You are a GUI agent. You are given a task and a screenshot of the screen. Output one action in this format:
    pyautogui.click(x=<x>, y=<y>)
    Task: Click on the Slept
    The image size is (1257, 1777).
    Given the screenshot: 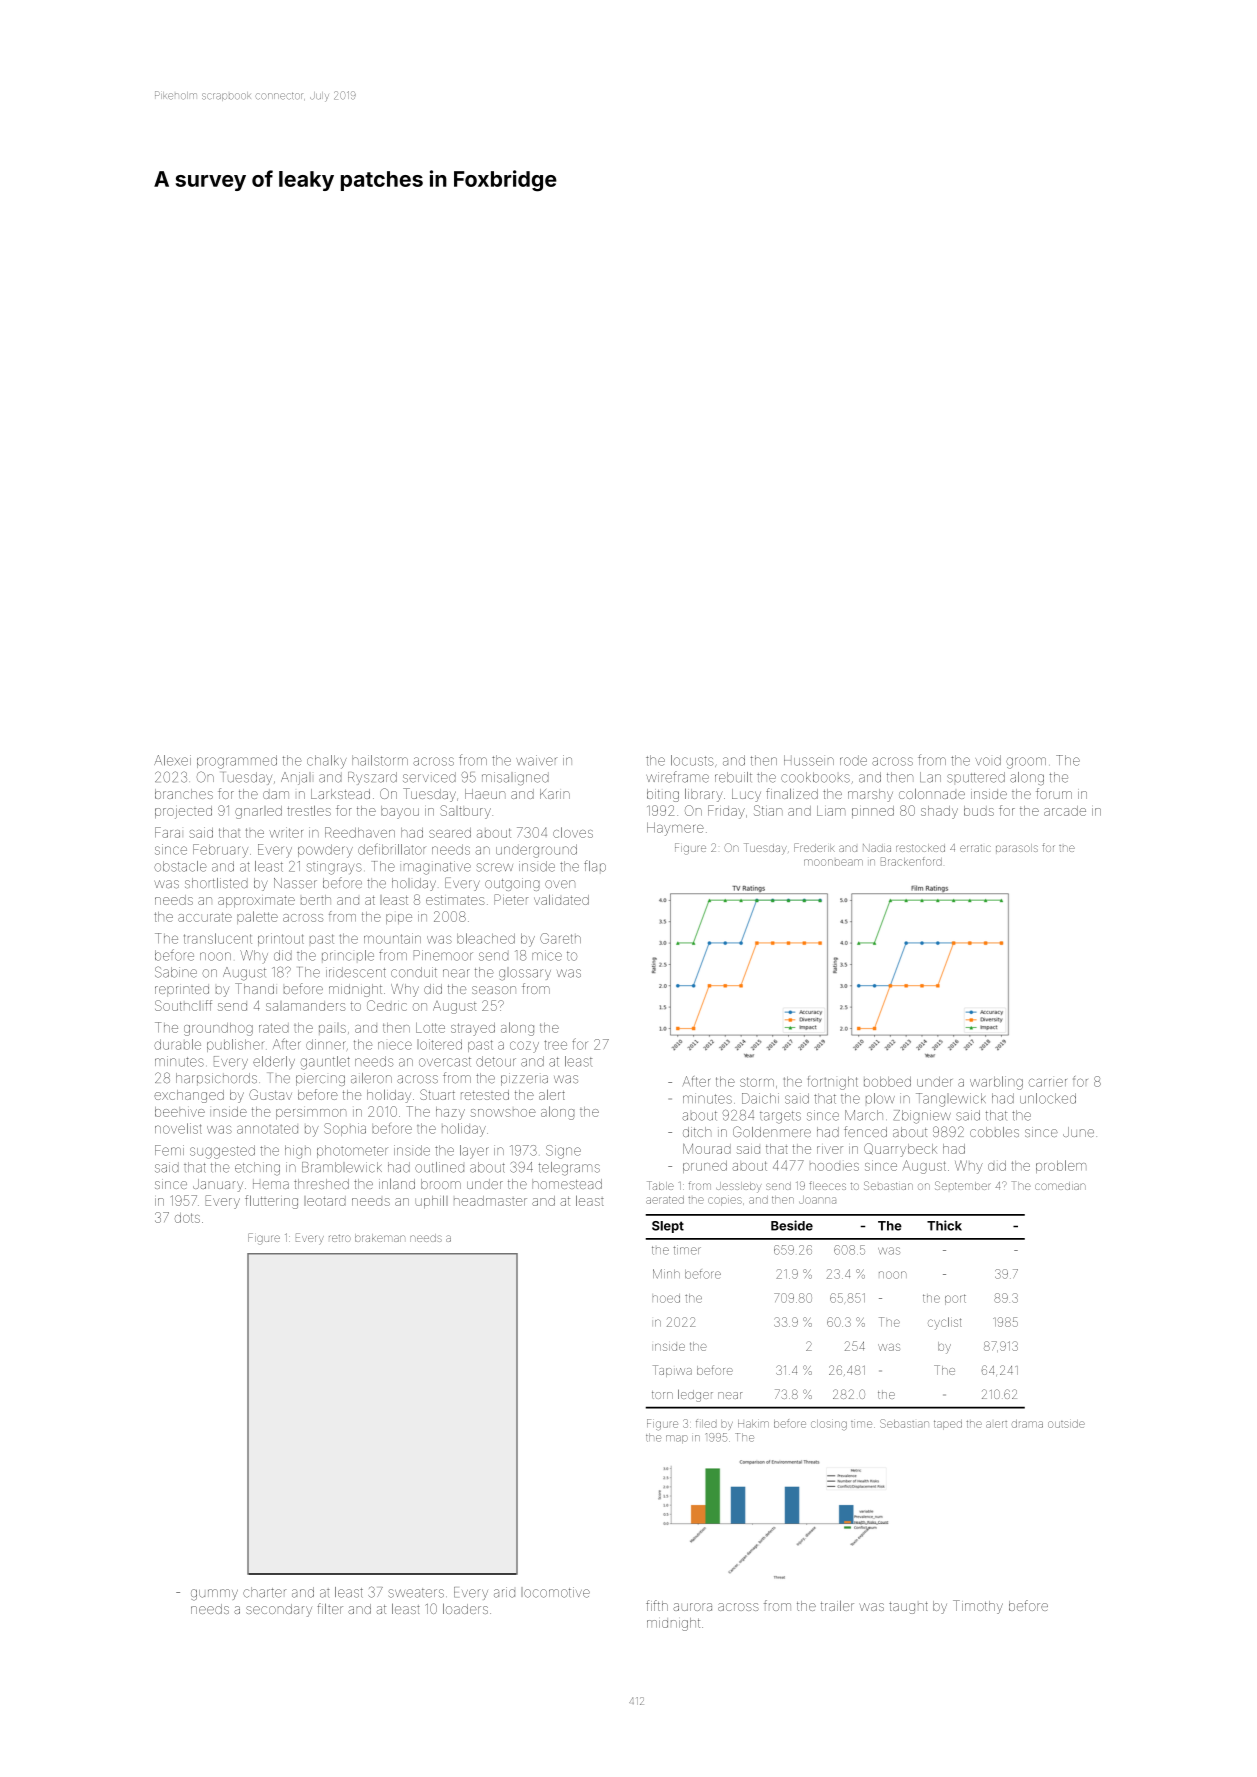 What is the action you would take?
    pyautogui.click(x=668, y=1227)
